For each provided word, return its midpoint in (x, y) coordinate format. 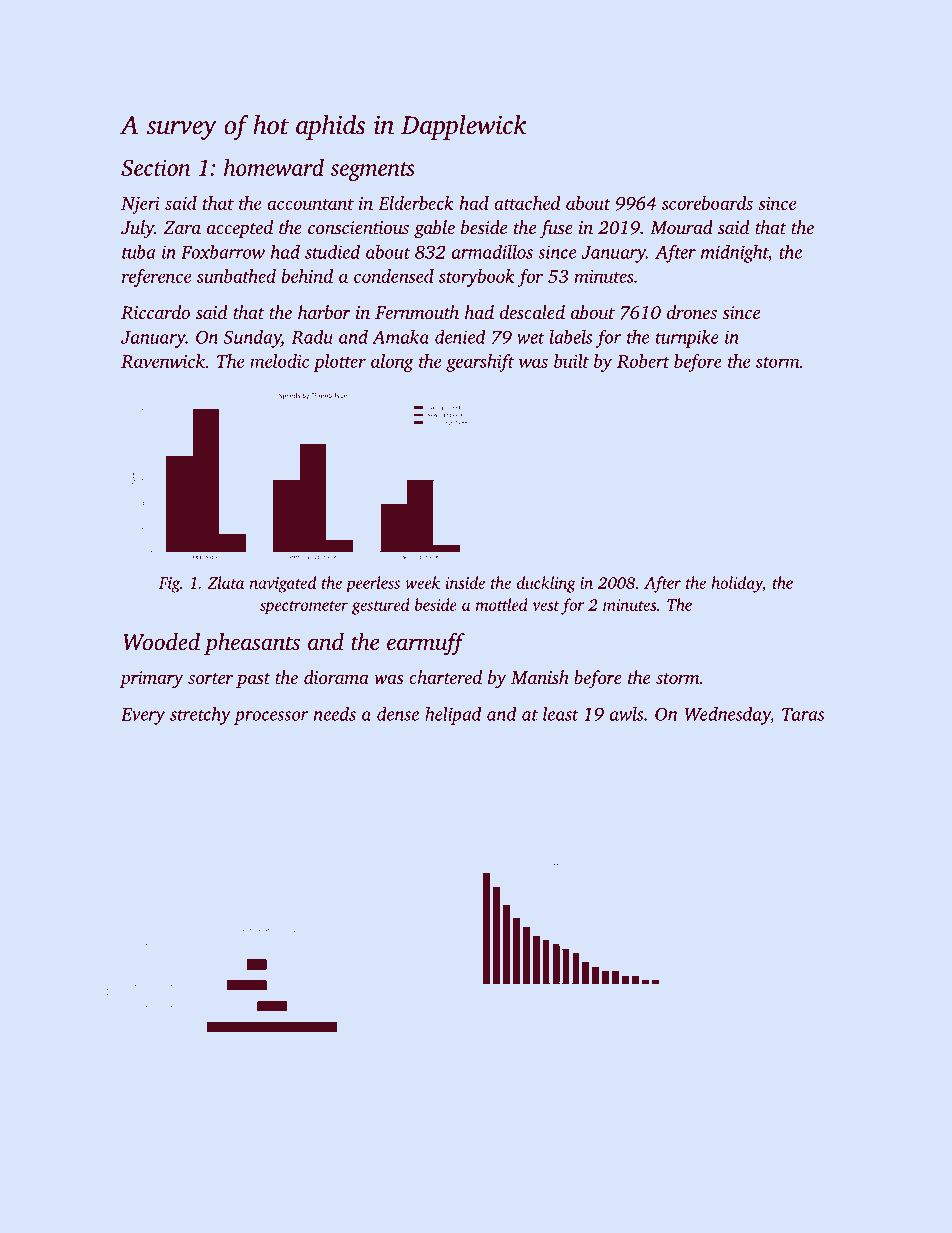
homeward (274, 167)
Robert (643, 361)
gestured (381, 606)
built (571, 361)
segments (372, 171)
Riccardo (155, 312)
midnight (734, 254)
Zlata (226, 582)
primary (152, 679)
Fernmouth (417, 312)
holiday (737, 584)
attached (527, 203)
